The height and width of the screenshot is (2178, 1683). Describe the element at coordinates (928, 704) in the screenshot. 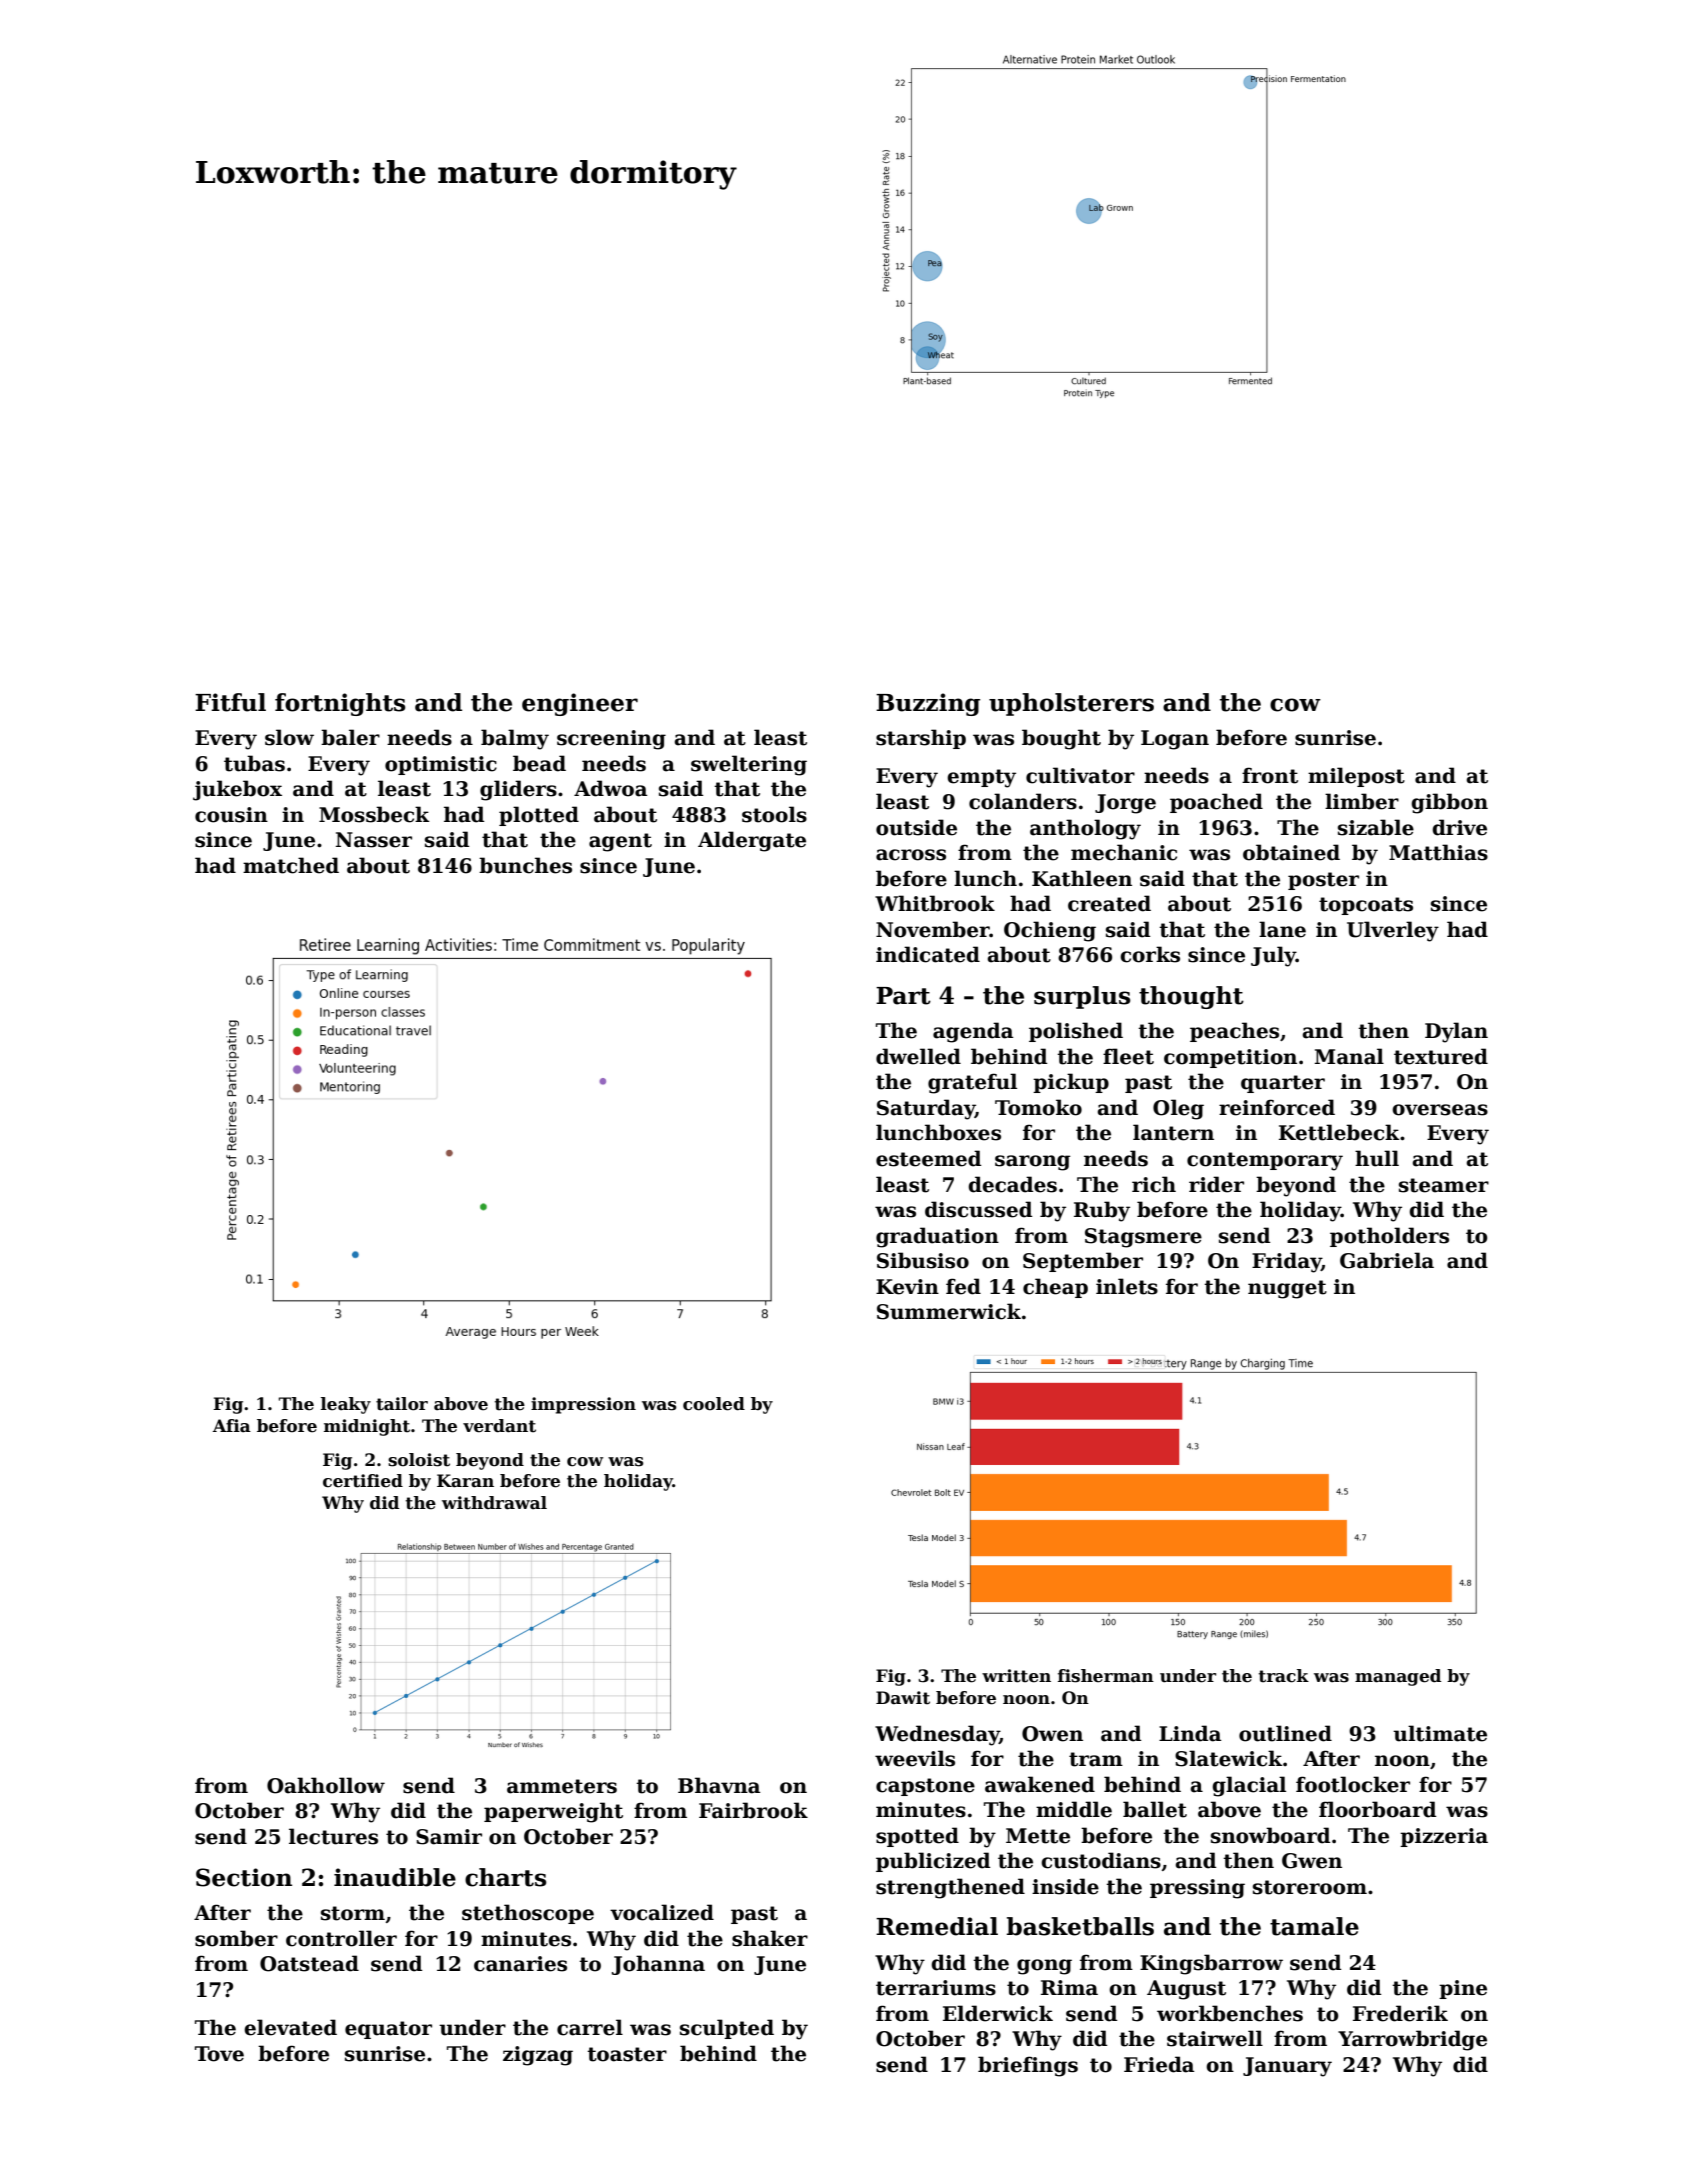

I see `Buzzing` at that location.
